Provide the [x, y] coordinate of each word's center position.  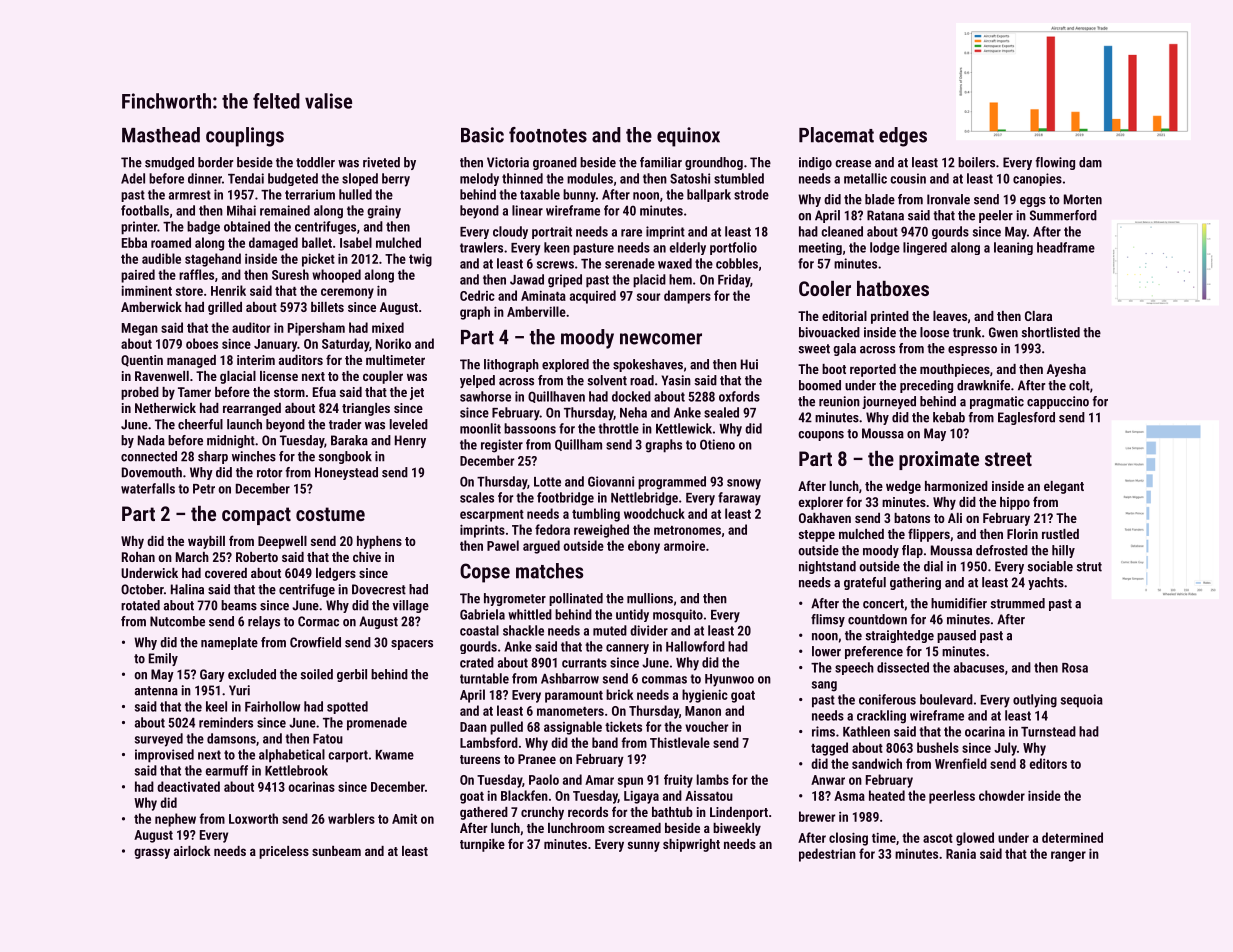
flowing [1055, 163]
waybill [206, 542]
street [1008, 459]
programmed [672, 483]
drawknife [983, 385]
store [189, 291]
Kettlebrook [296, 770]
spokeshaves [648, 365]
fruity [678, 781]
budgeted [293, 179]
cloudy [510, 232]
